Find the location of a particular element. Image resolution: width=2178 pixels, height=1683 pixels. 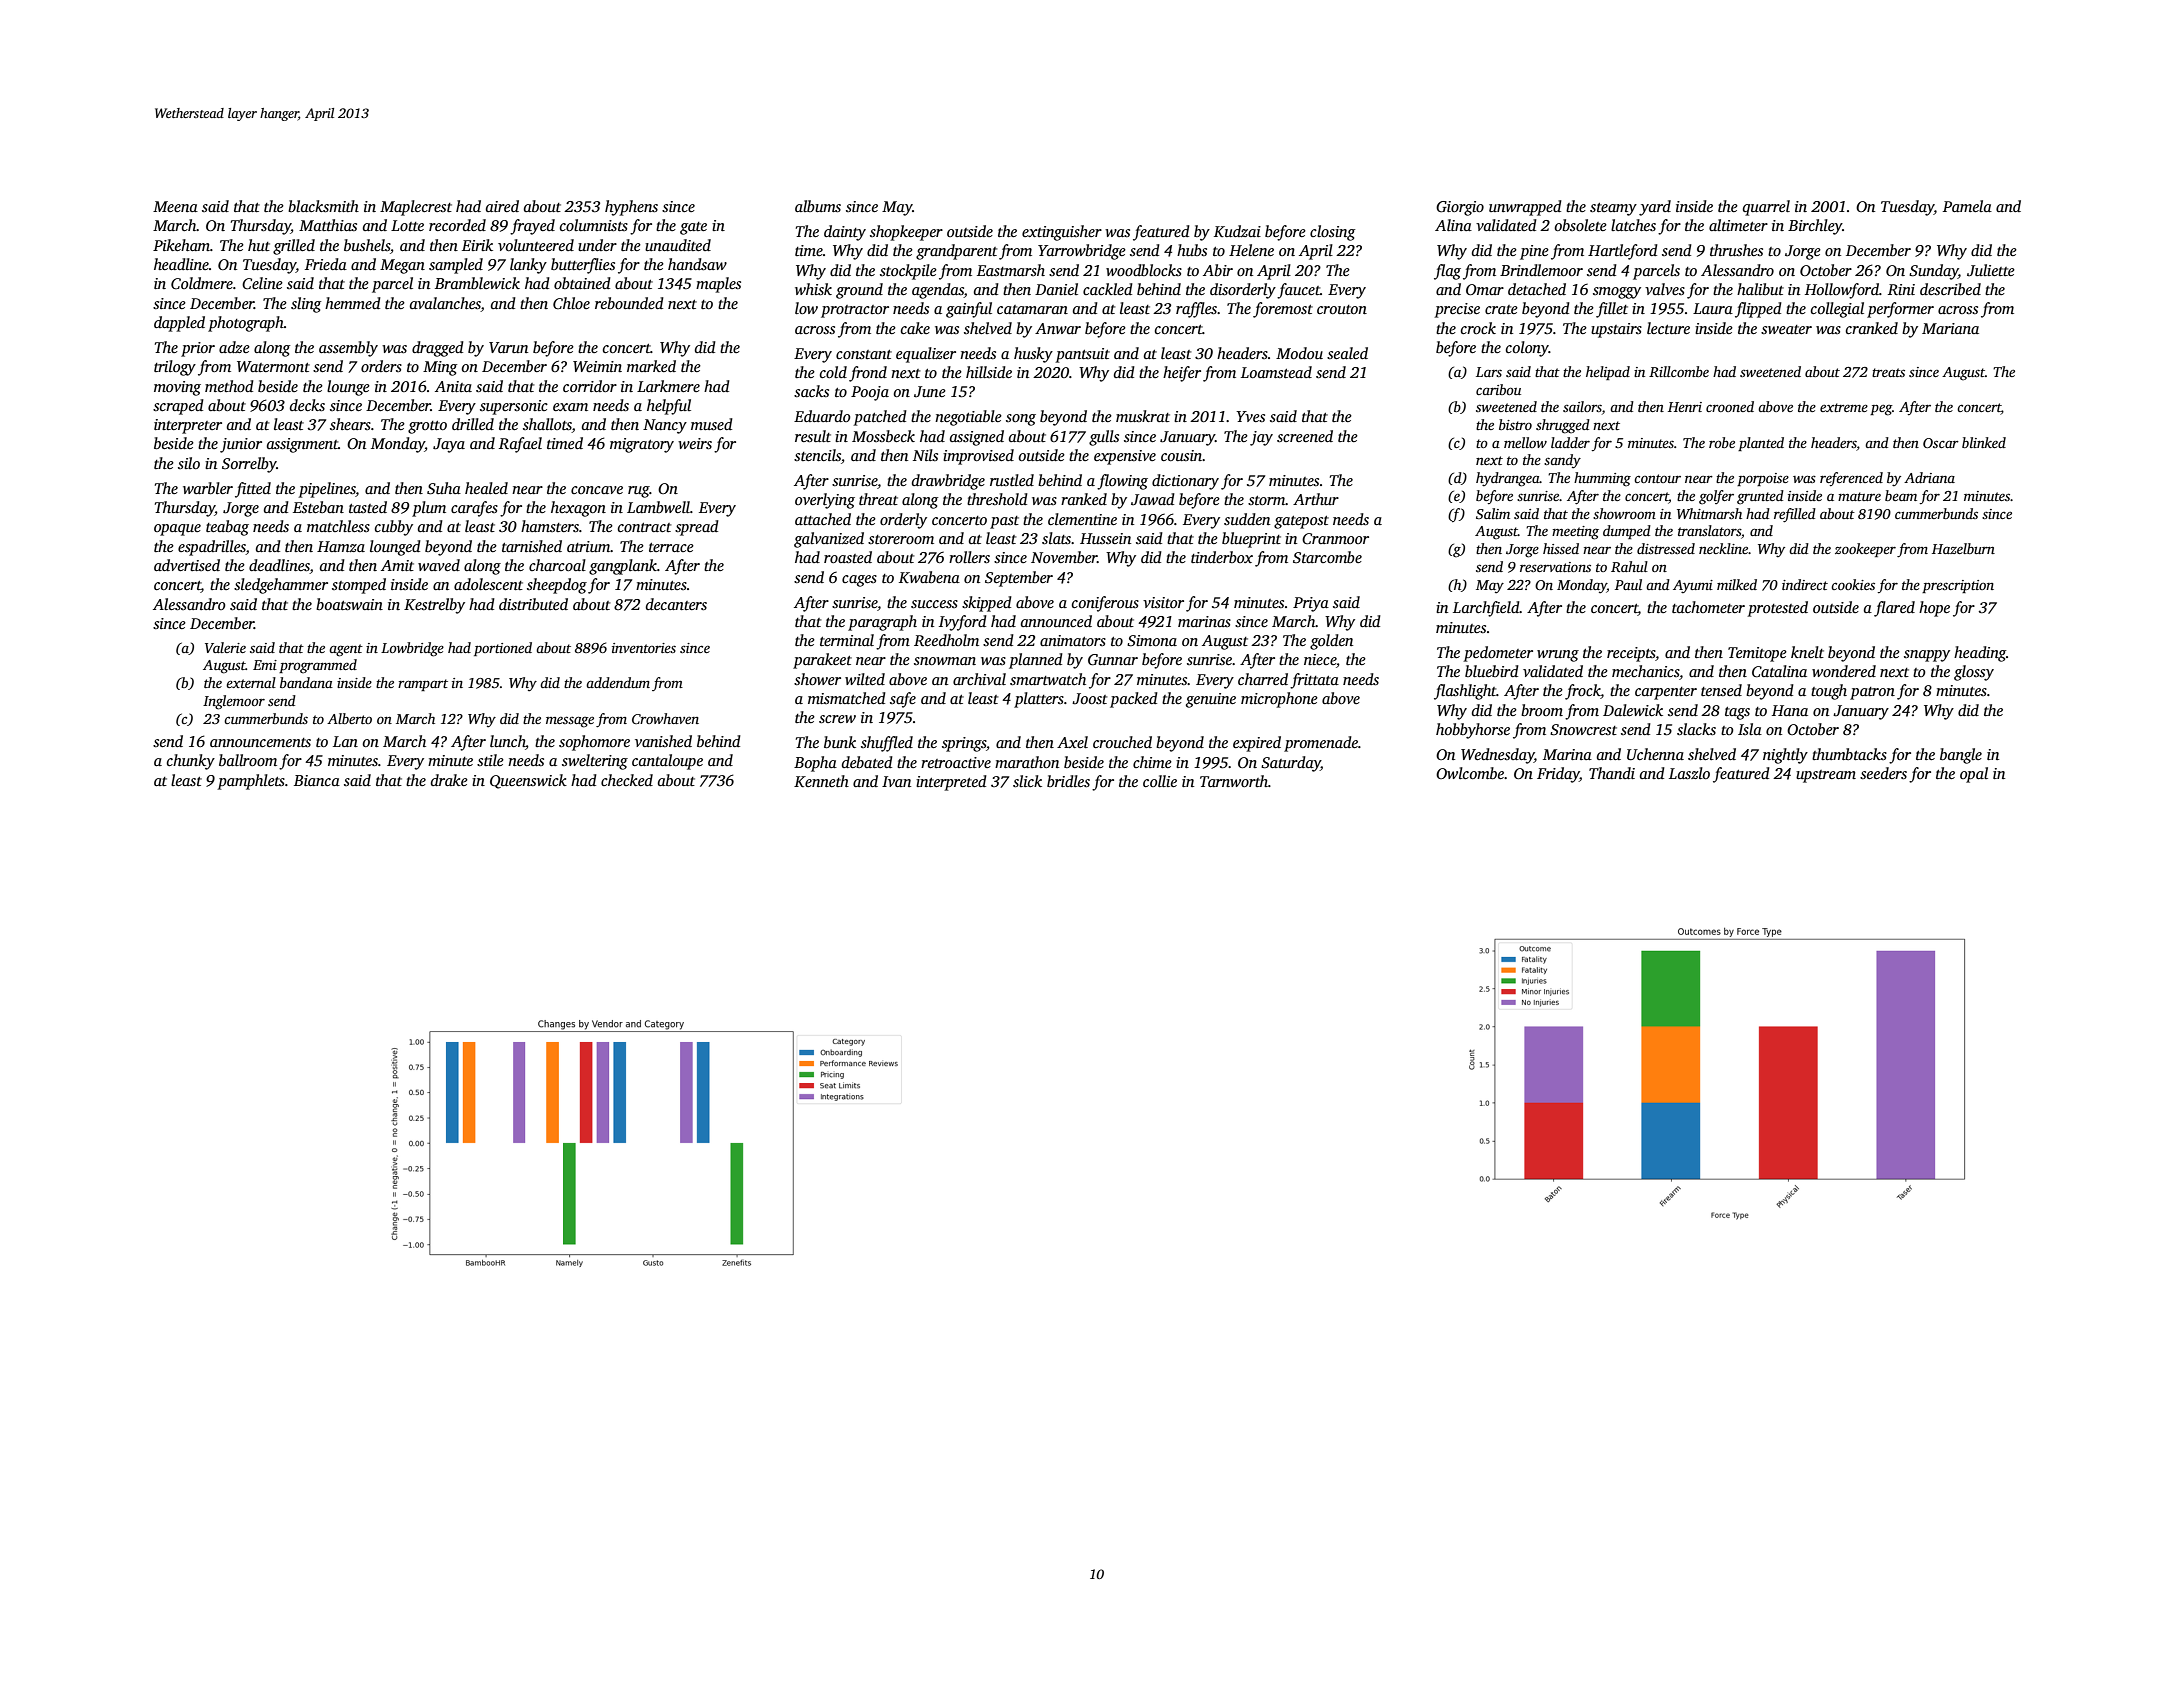

marathon is located at coordinates (1027, 762).
